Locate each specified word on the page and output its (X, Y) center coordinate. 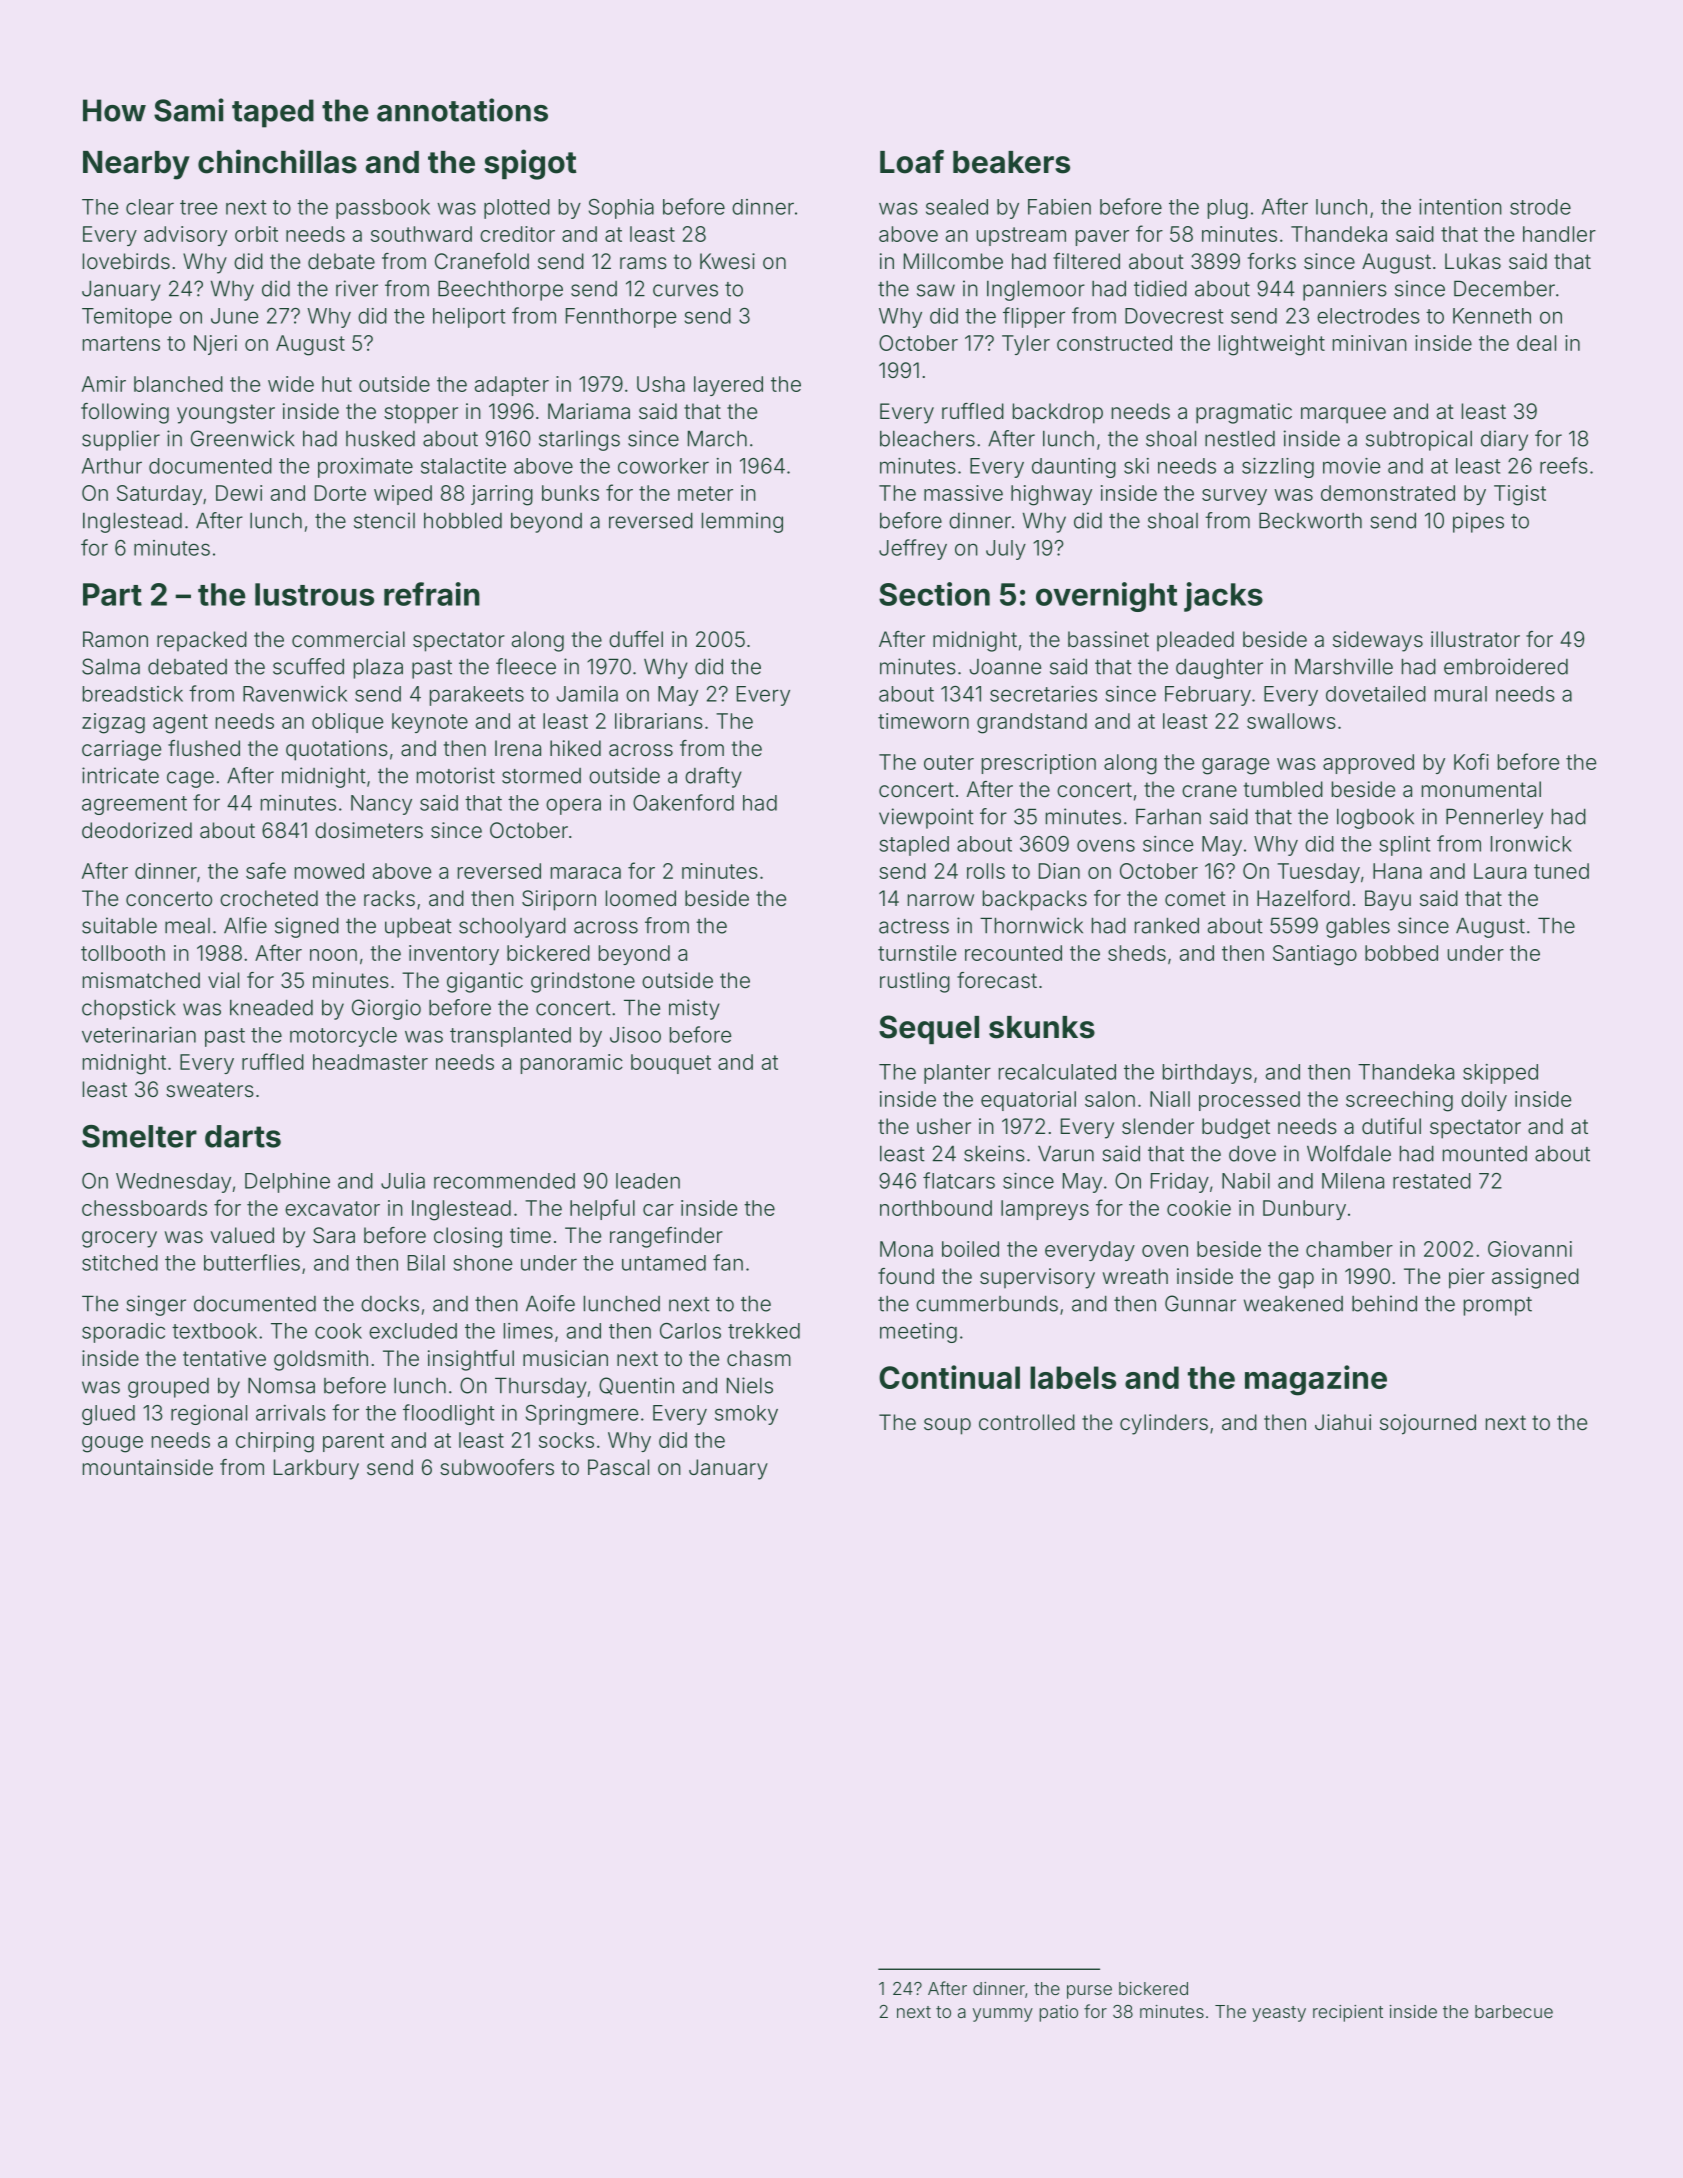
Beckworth (1310, 521)
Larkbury (316, 1469)
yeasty (1279, 2014)
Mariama (589, 411)
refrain (432, 594)
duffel (636, 639)
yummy (1003, 2015)
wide (291, 384)
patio (1059, 2013)
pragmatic (1244, 413)
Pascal (618, 1467)
